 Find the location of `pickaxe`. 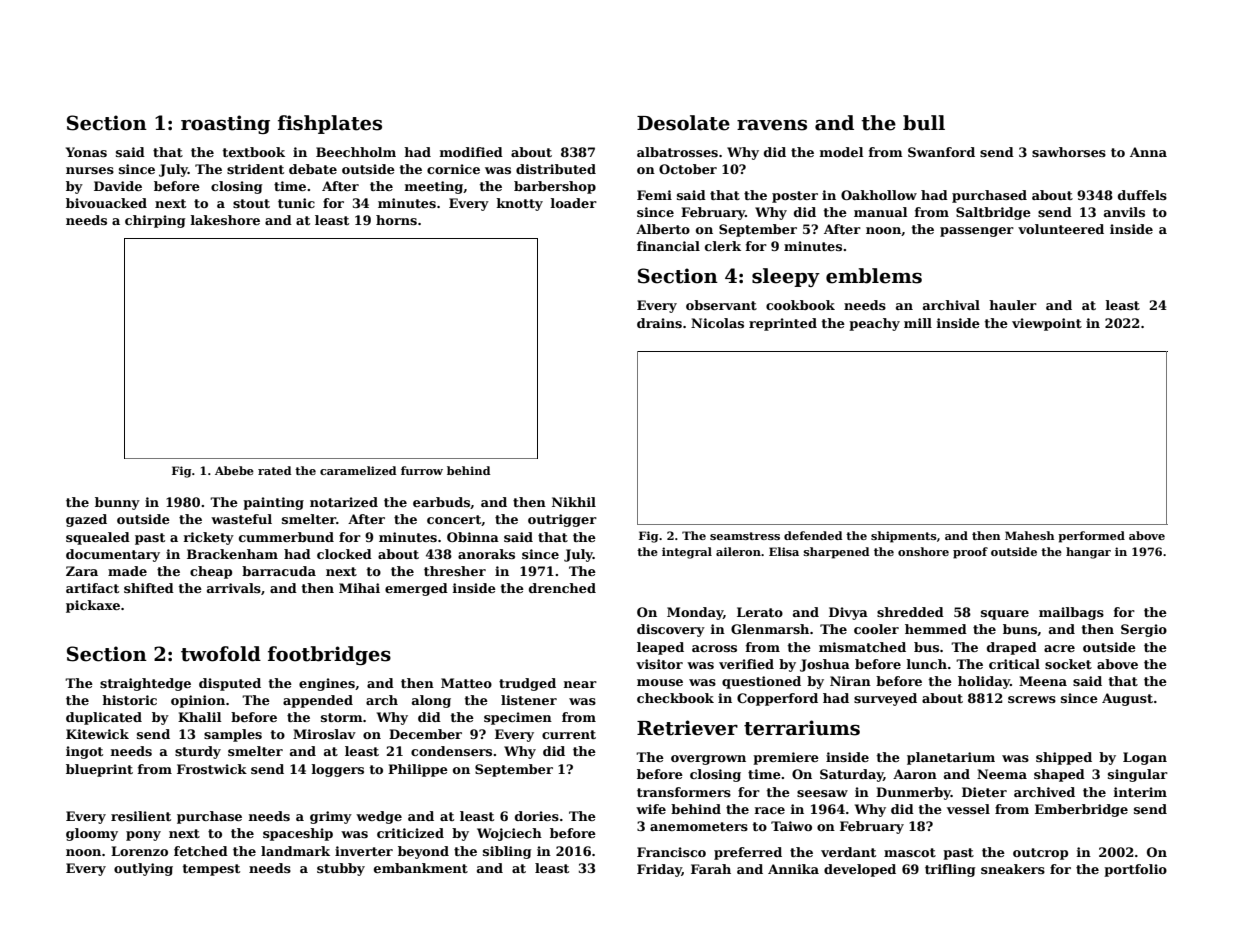

pickaxe is located at coordinates (93, 606).
